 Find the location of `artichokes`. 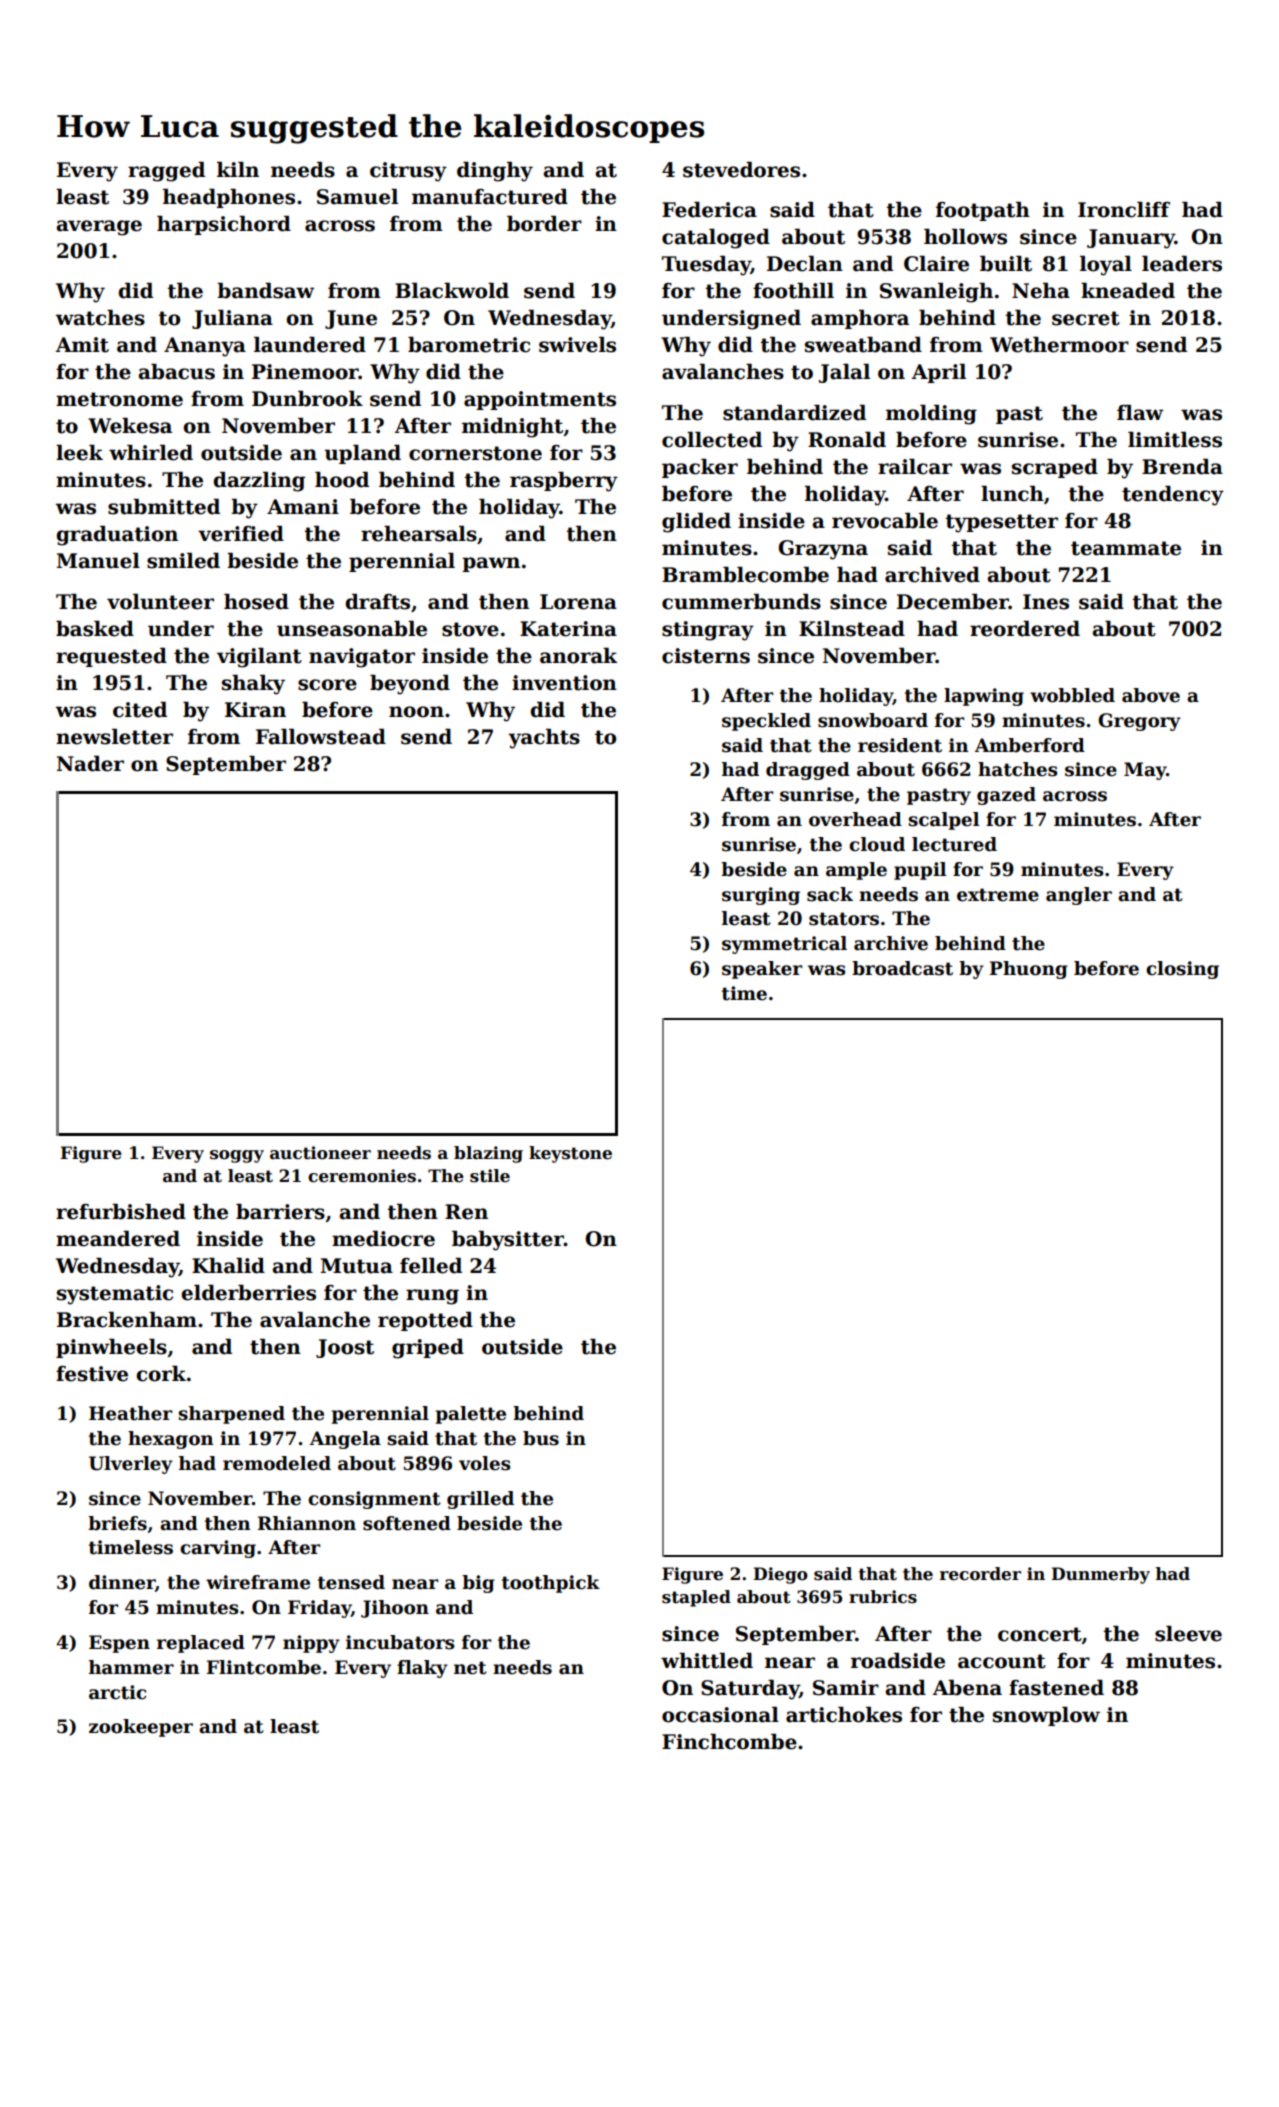

artichokes is located at coordinates (844, 1715).
